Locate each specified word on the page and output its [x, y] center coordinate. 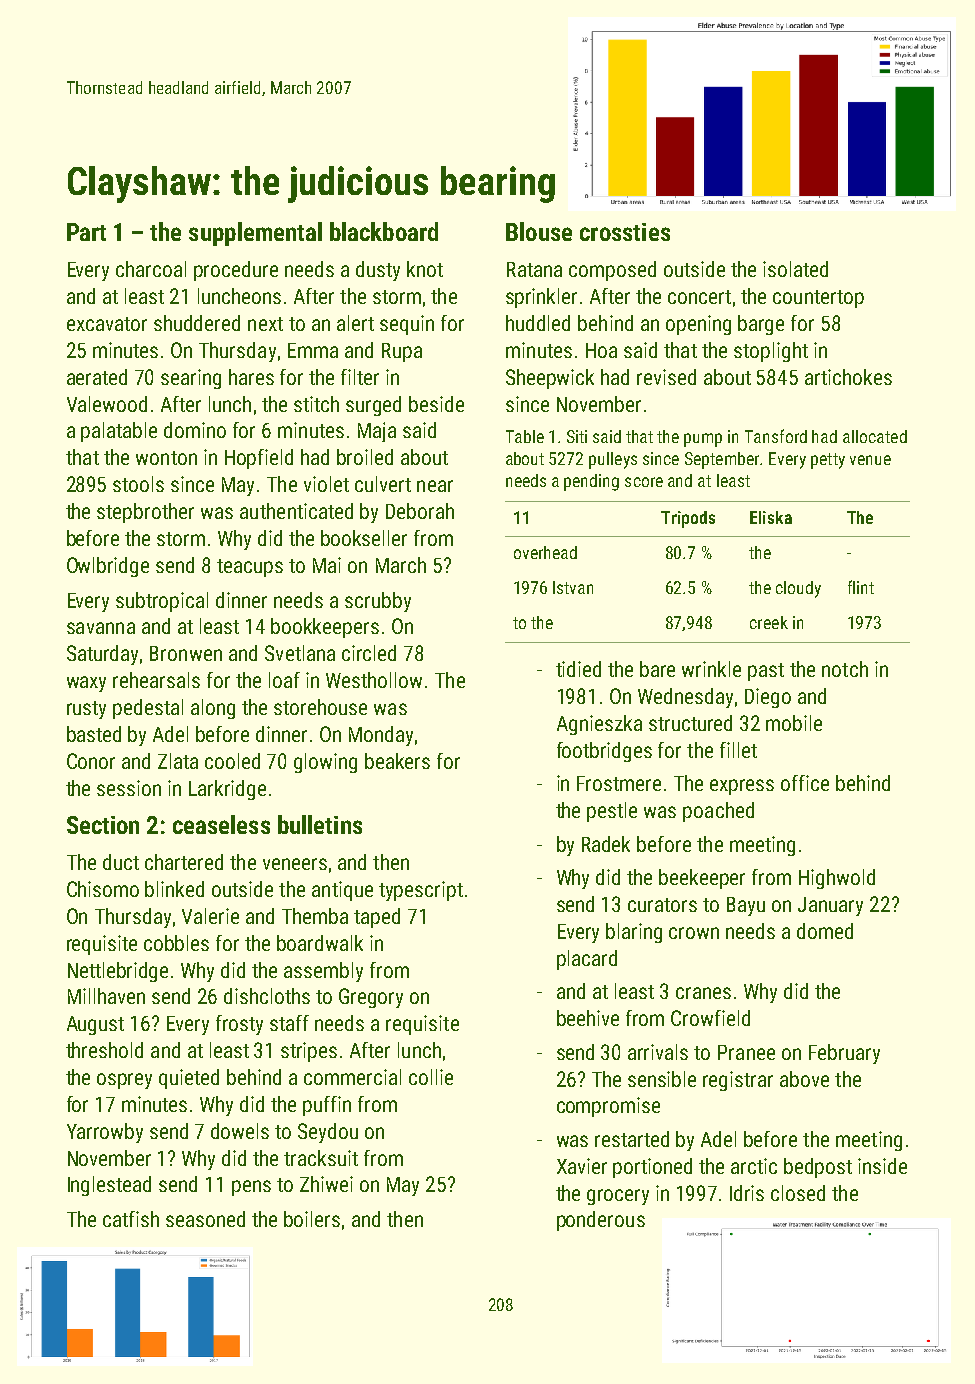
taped [377, 918]
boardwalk [320, 943]
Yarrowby [105, 1133]
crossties [625, 232]
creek [769, 622]
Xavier [582, 1166]
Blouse [539, 231]
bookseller [364, 538]
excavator [107, 324]
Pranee [746, 1052]
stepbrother [145, 513]
